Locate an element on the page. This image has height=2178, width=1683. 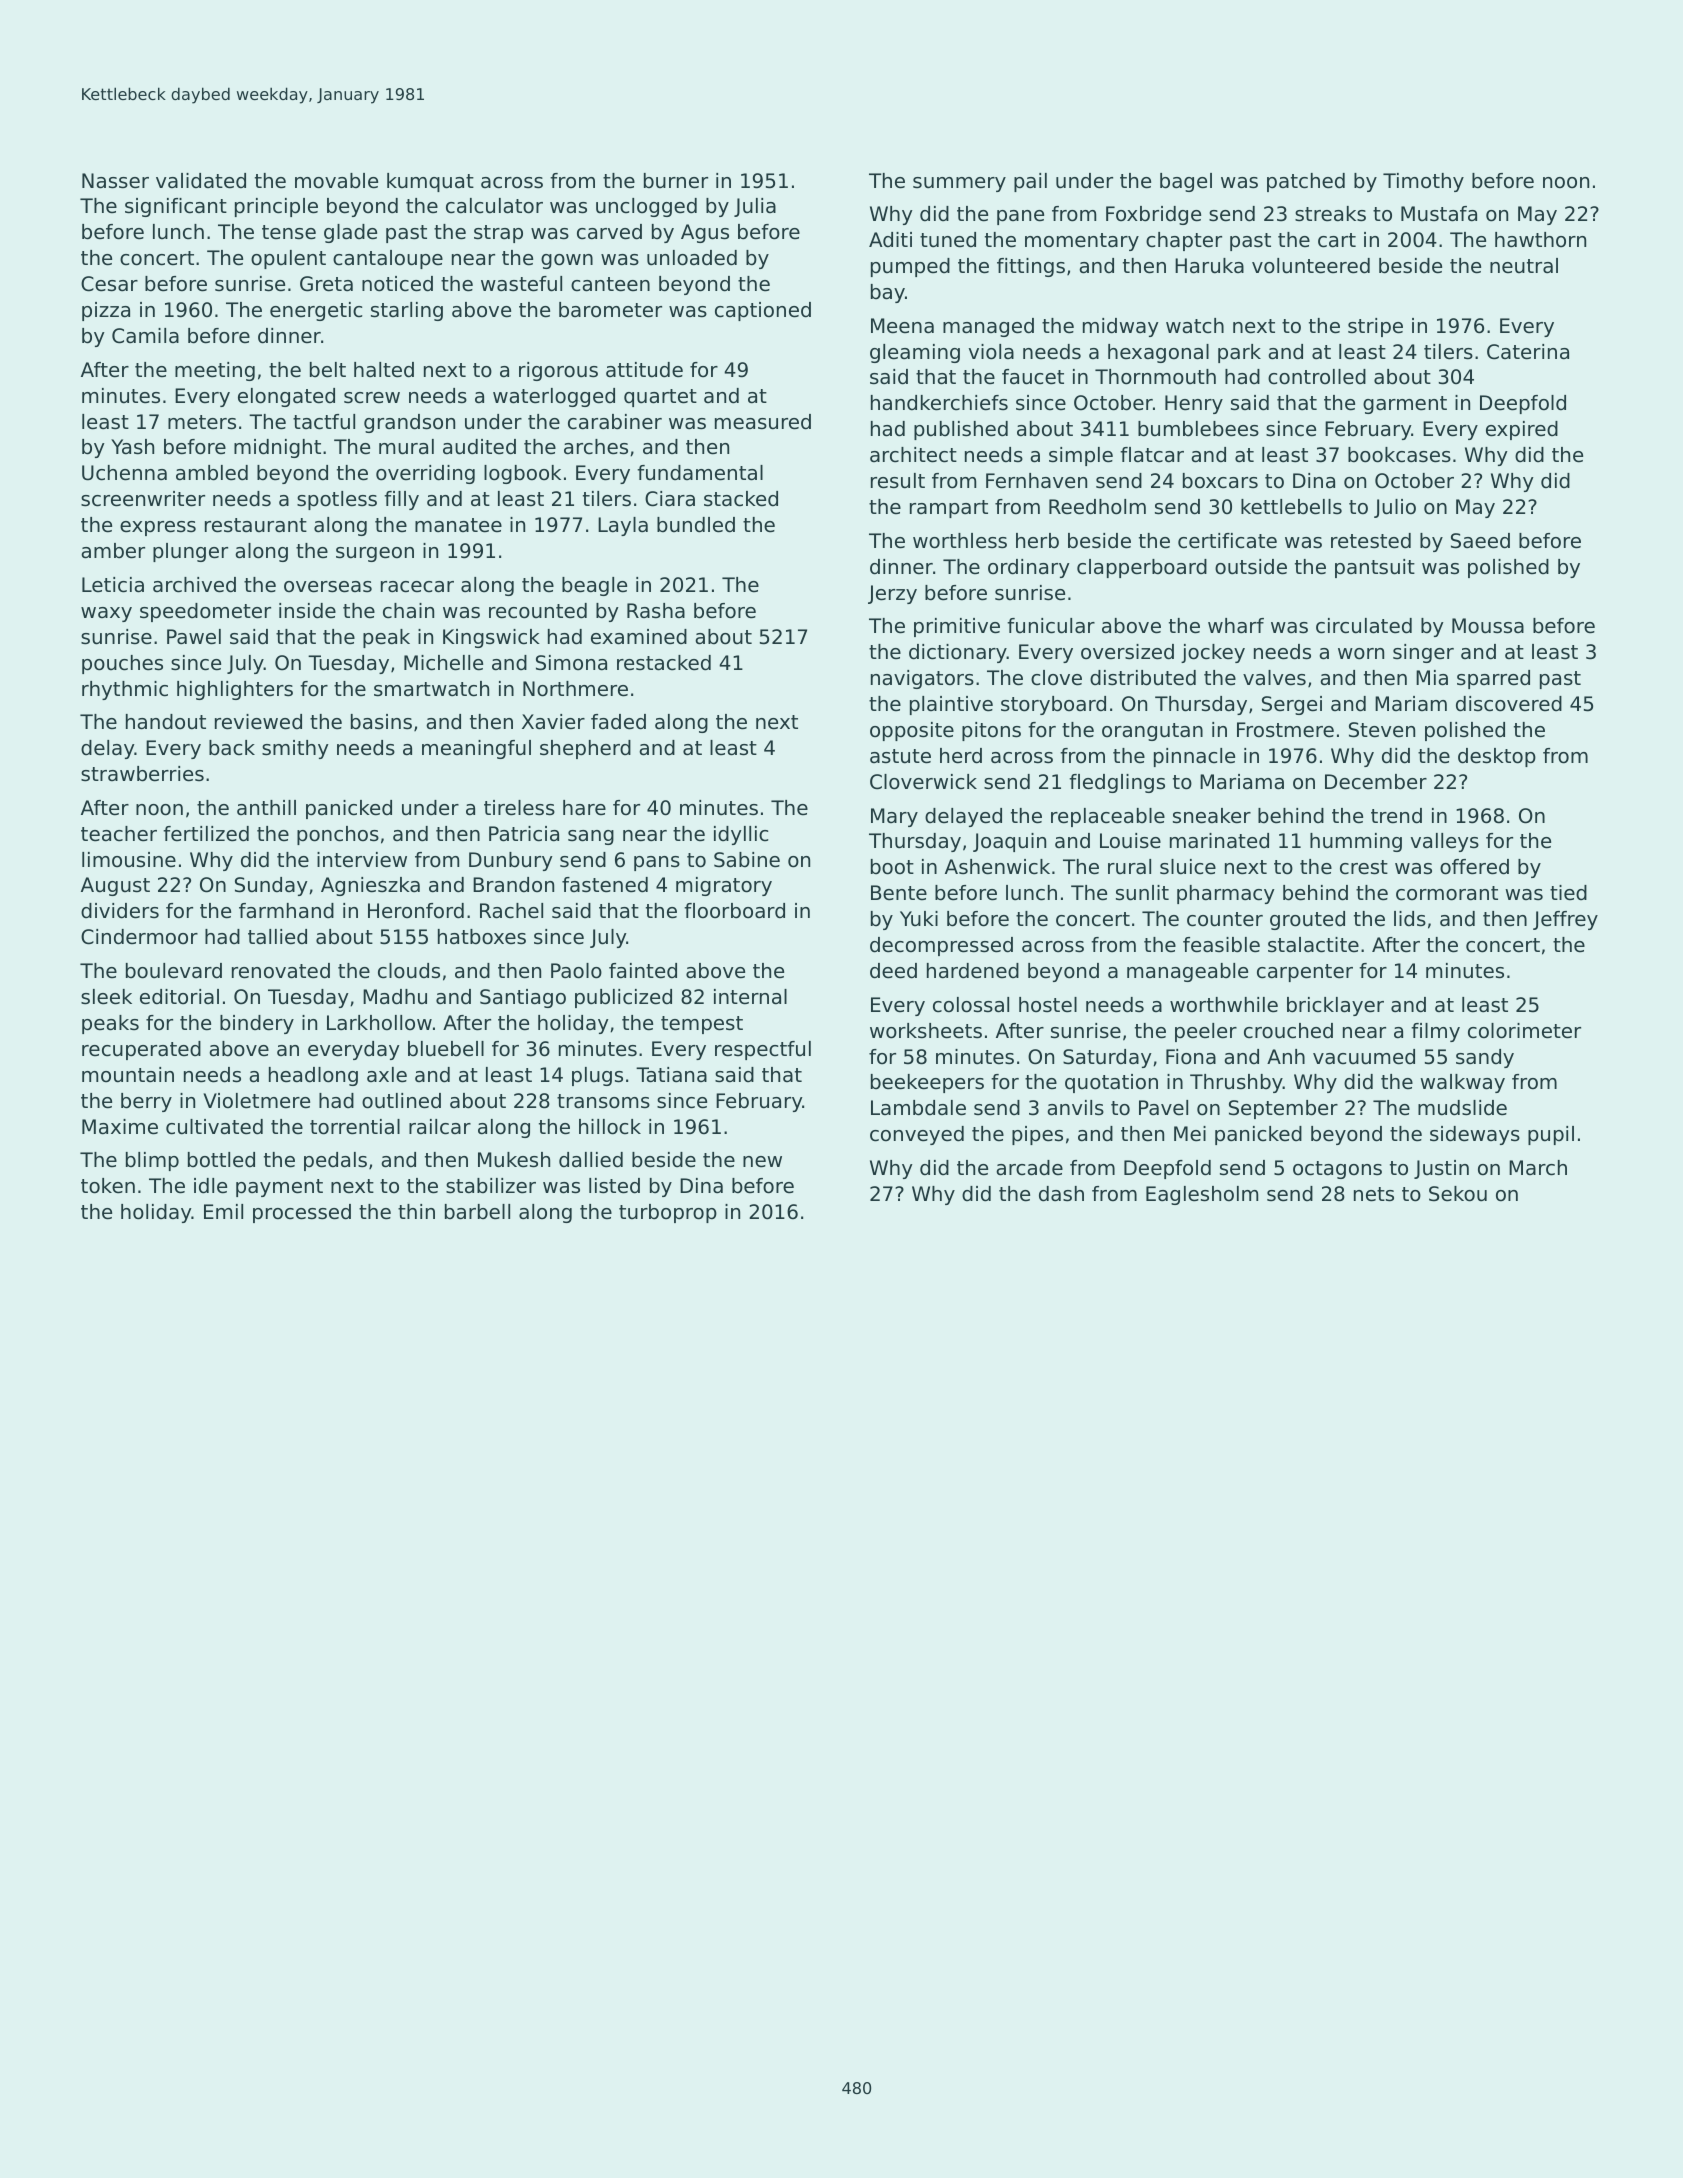
Moussa is located at coordinates (1488, 626).
